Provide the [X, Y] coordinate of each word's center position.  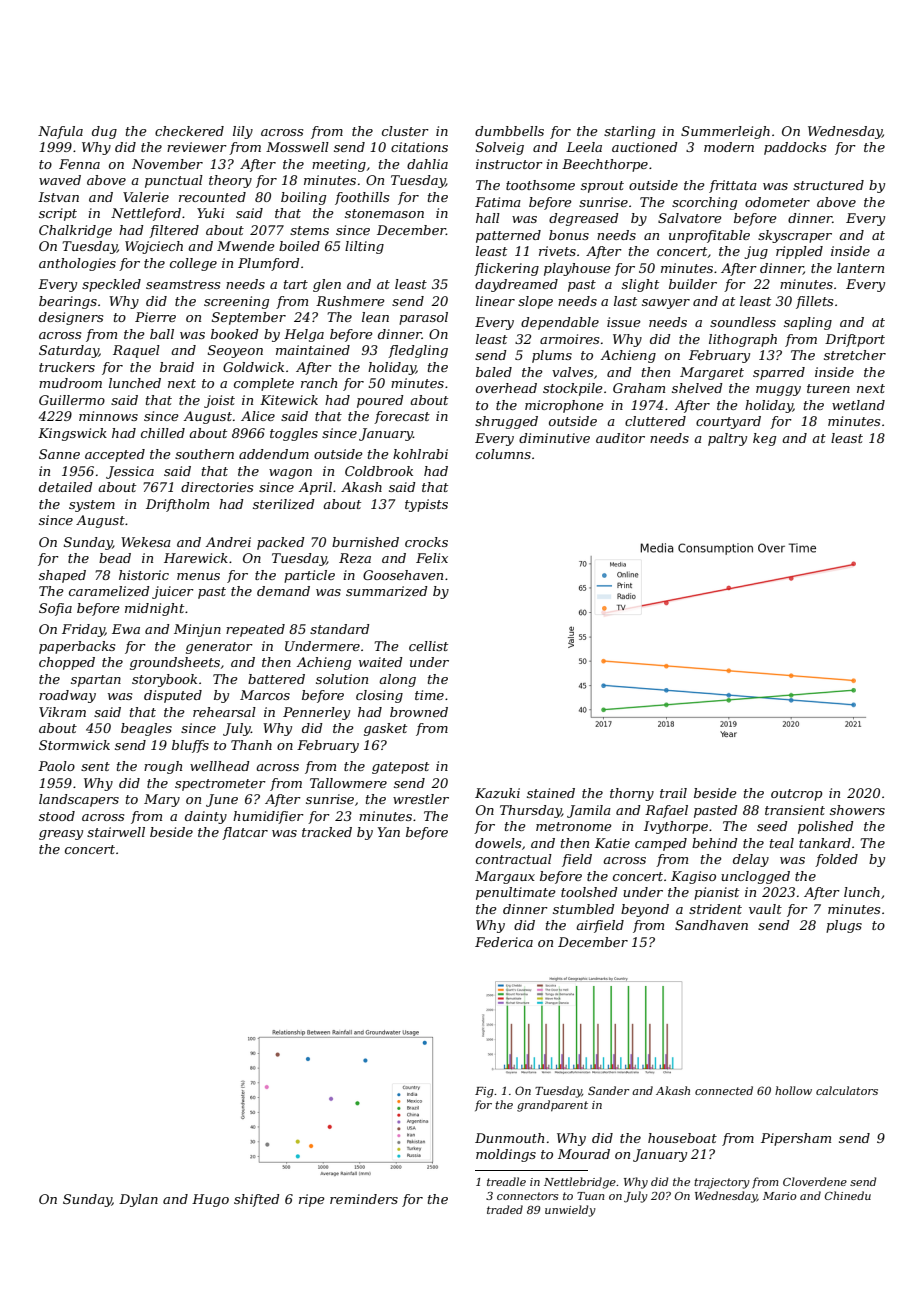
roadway [67, 696]
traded [505, 1209]
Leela [584, 147]
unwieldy [570, 1211]
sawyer [666, 304]
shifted [257, 1200]
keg [764, 439]
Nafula [60, 132]
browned [419, 712]
